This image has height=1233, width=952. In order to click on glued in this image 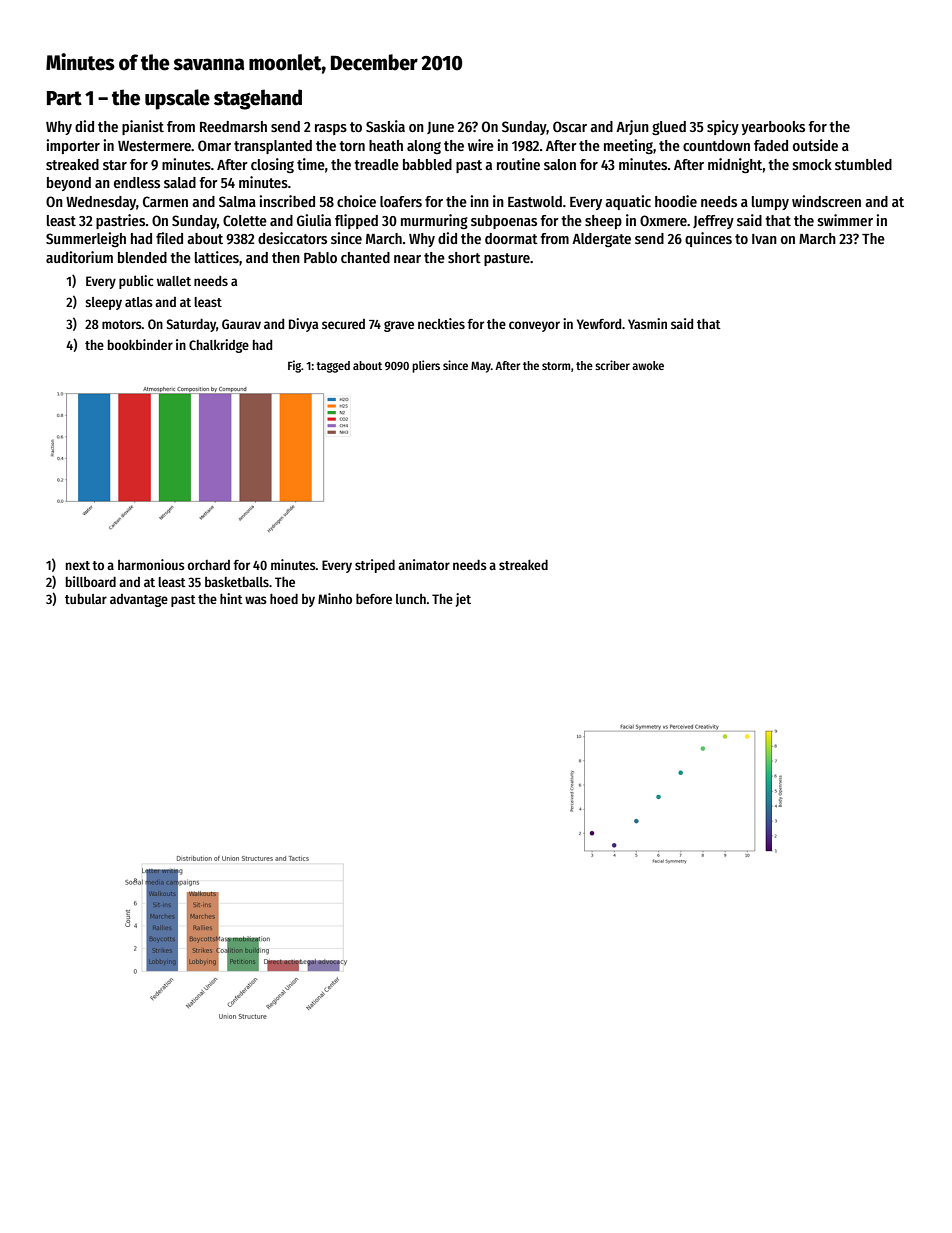, I will do `click(669, 128)`.
